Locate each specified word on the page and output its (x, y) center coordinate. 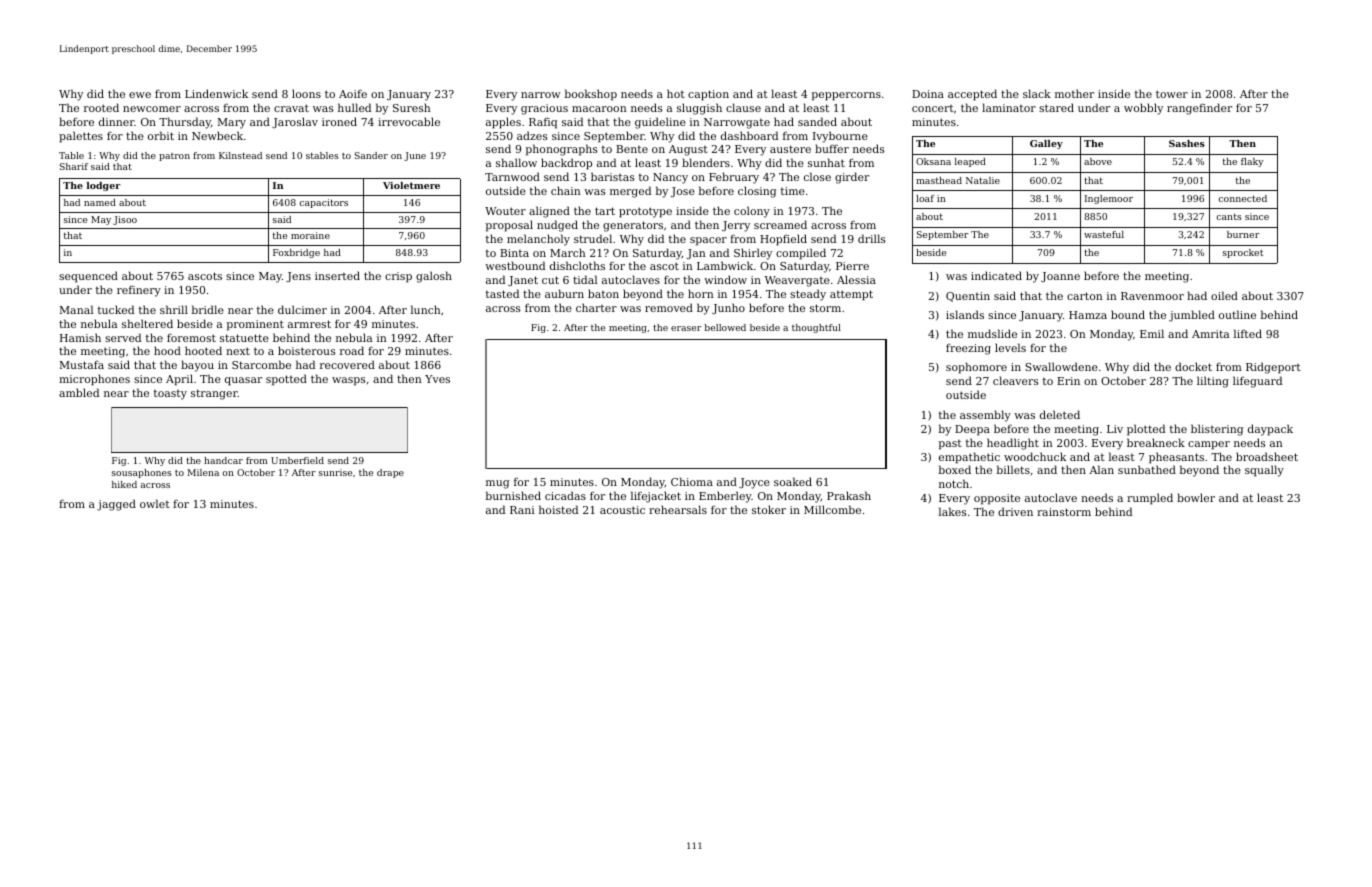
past (950, 445)
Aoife (353, 93)
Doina (928, 94)
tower (1172, 94)
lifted (1248, 333)
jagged (116, 505)
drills (871, 238)
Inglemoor (1109, 199)
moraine (310, 235)
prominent (255, 325)
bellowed (725, 327)
